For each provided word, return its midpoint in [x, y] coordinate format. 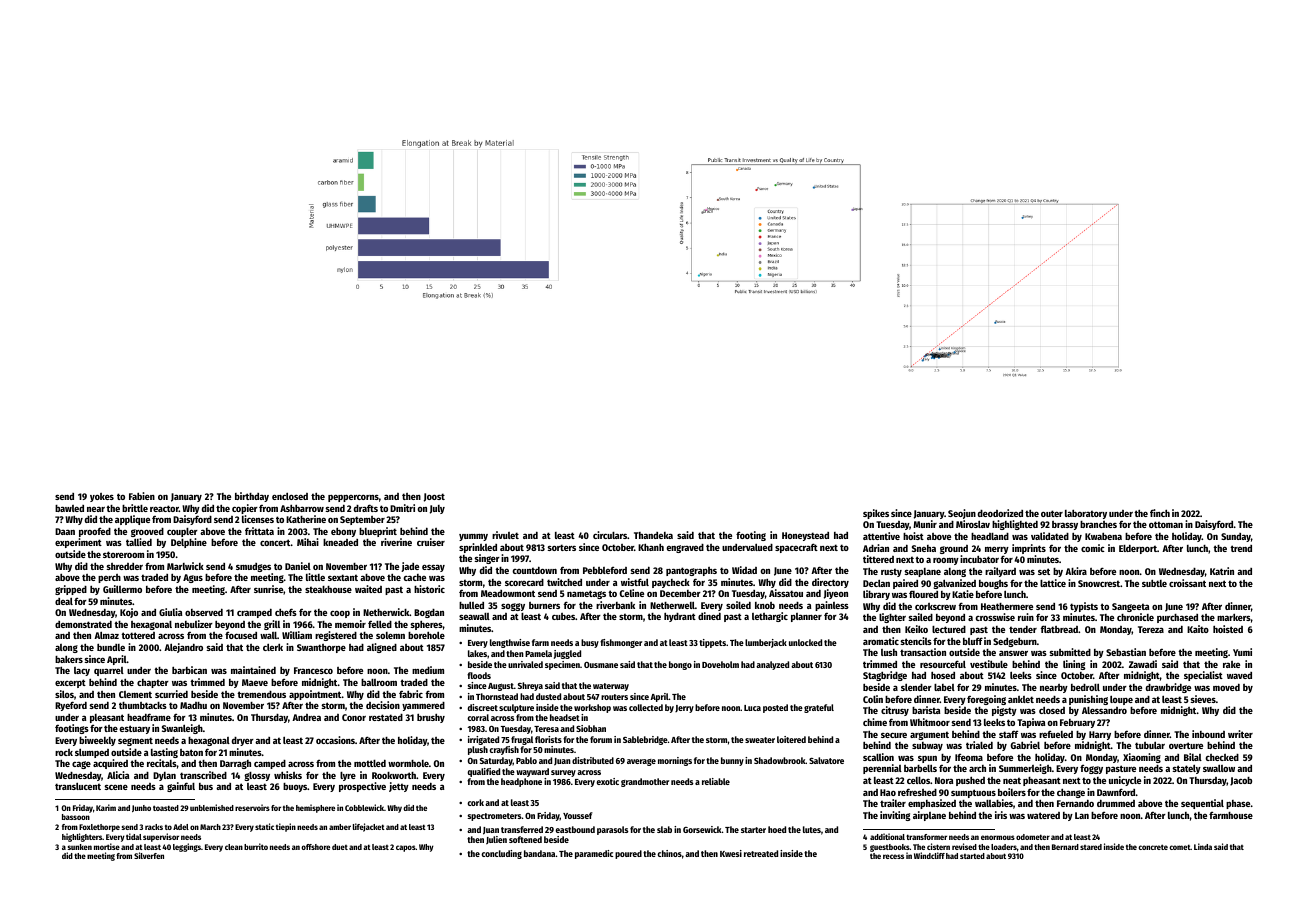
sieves [1203, 699]
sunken [80, 847]
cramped [254, 613]
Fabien [142, 496]
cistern [938, 846]
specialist [1203, 676]
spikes [876, 514]
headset [565, 717]
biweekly [97, 741]
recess [893, 856]
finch [1160, 513]
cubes [563, 616]
